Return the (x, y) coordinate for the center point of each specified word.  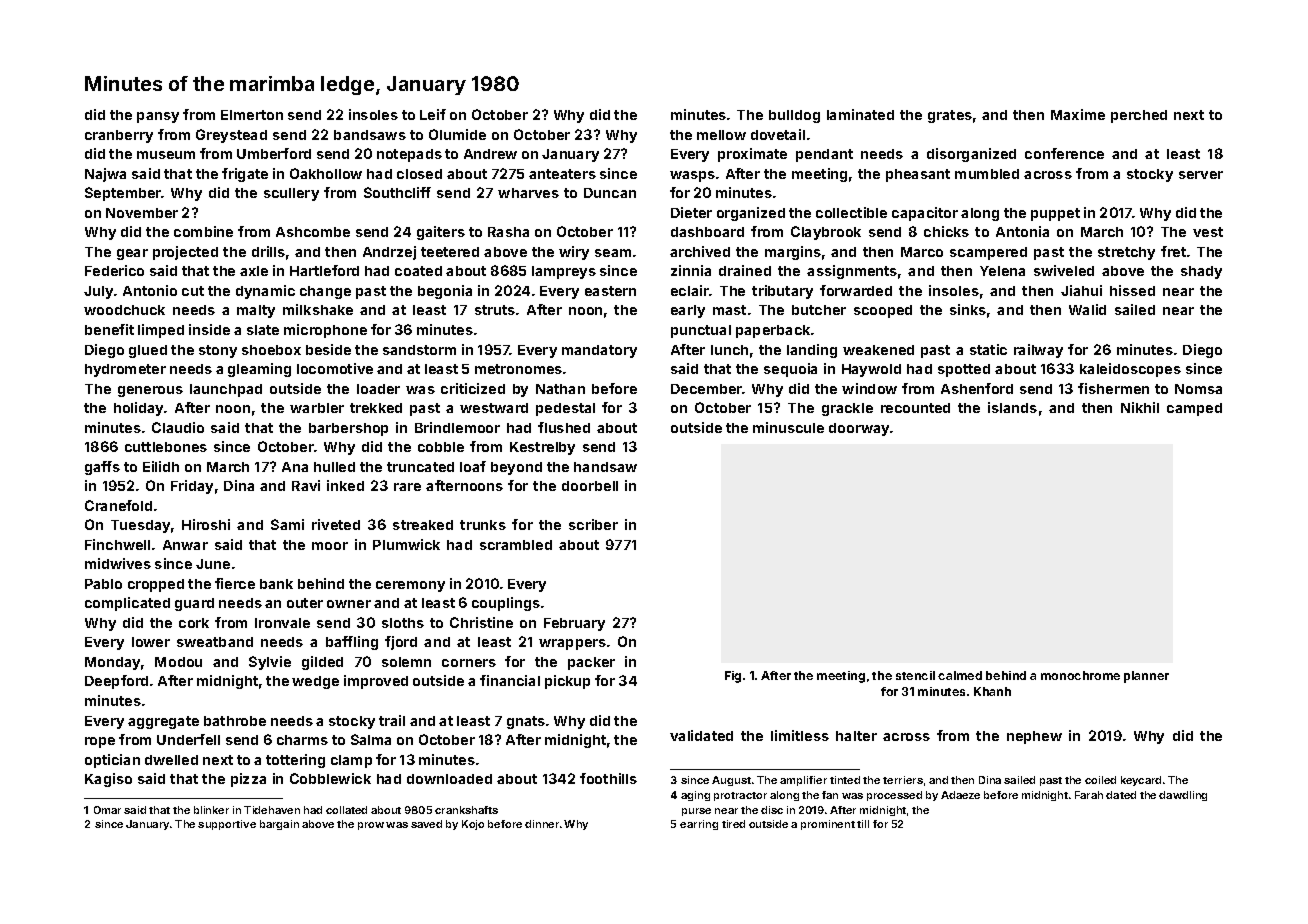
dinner (542, 824)
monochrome (1080, 675)
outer (305, 603)
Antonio (150, 290)
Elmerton (252, 115)
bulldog (794, 116)
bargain (279, 825)
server (1201, 175)
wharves (528, 193)
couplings (506, 604)
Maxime (1078, 114)
